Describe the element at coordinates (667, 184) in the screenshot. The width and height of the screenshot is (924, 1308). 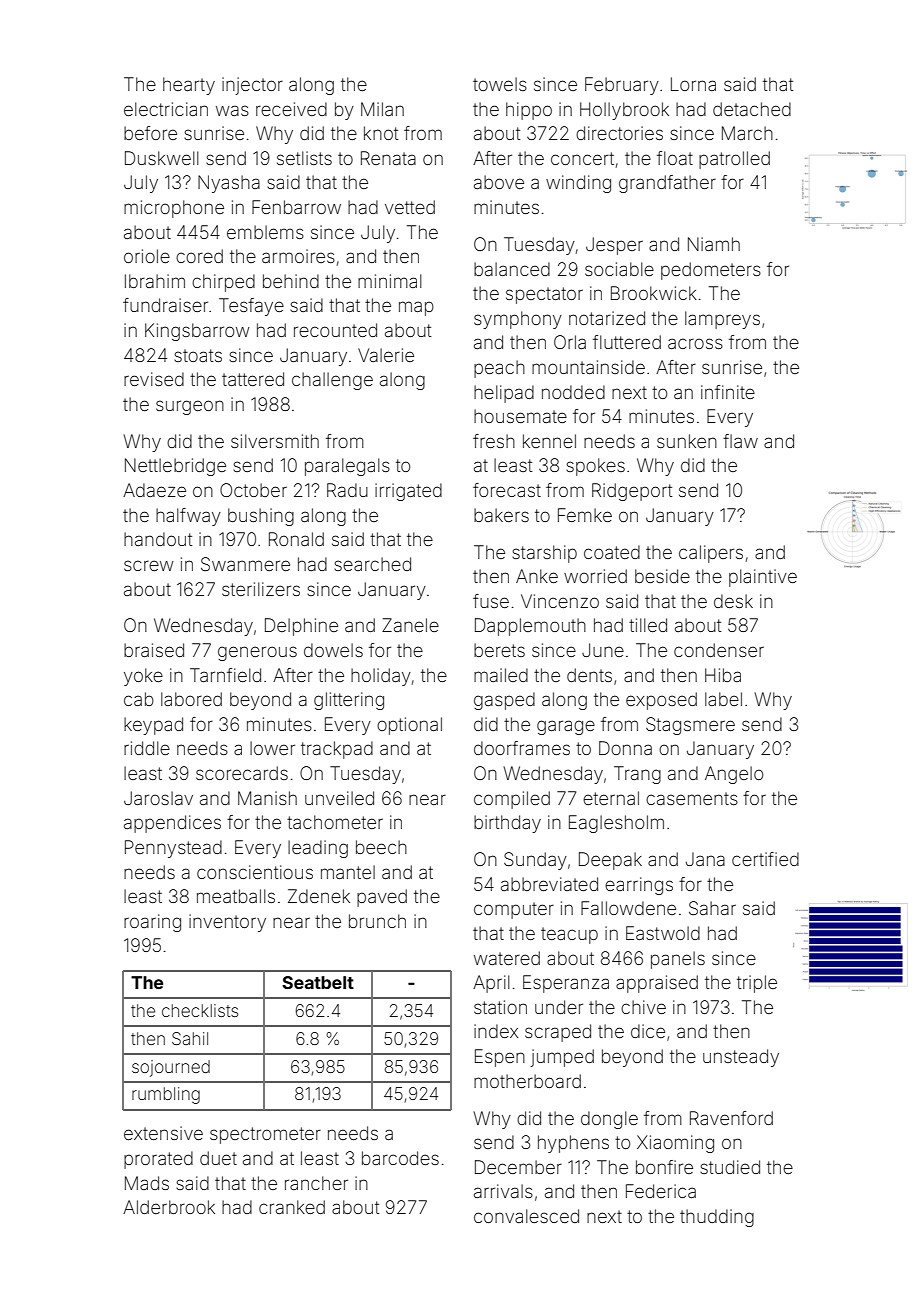
I see `grandfather` at that location.
